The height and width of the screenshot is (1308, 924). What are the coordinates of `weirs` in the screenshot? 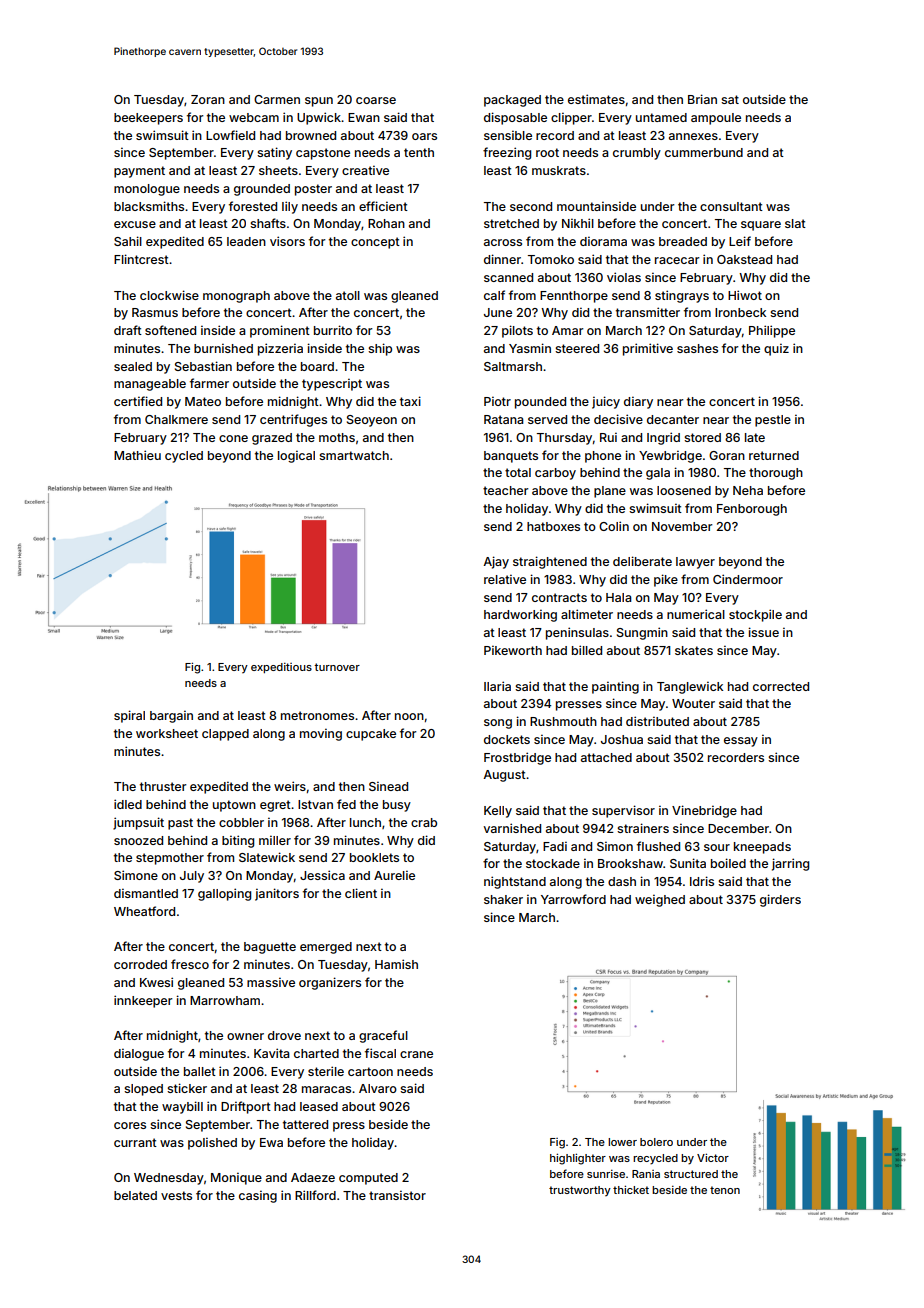 It's located at (290, 786).
